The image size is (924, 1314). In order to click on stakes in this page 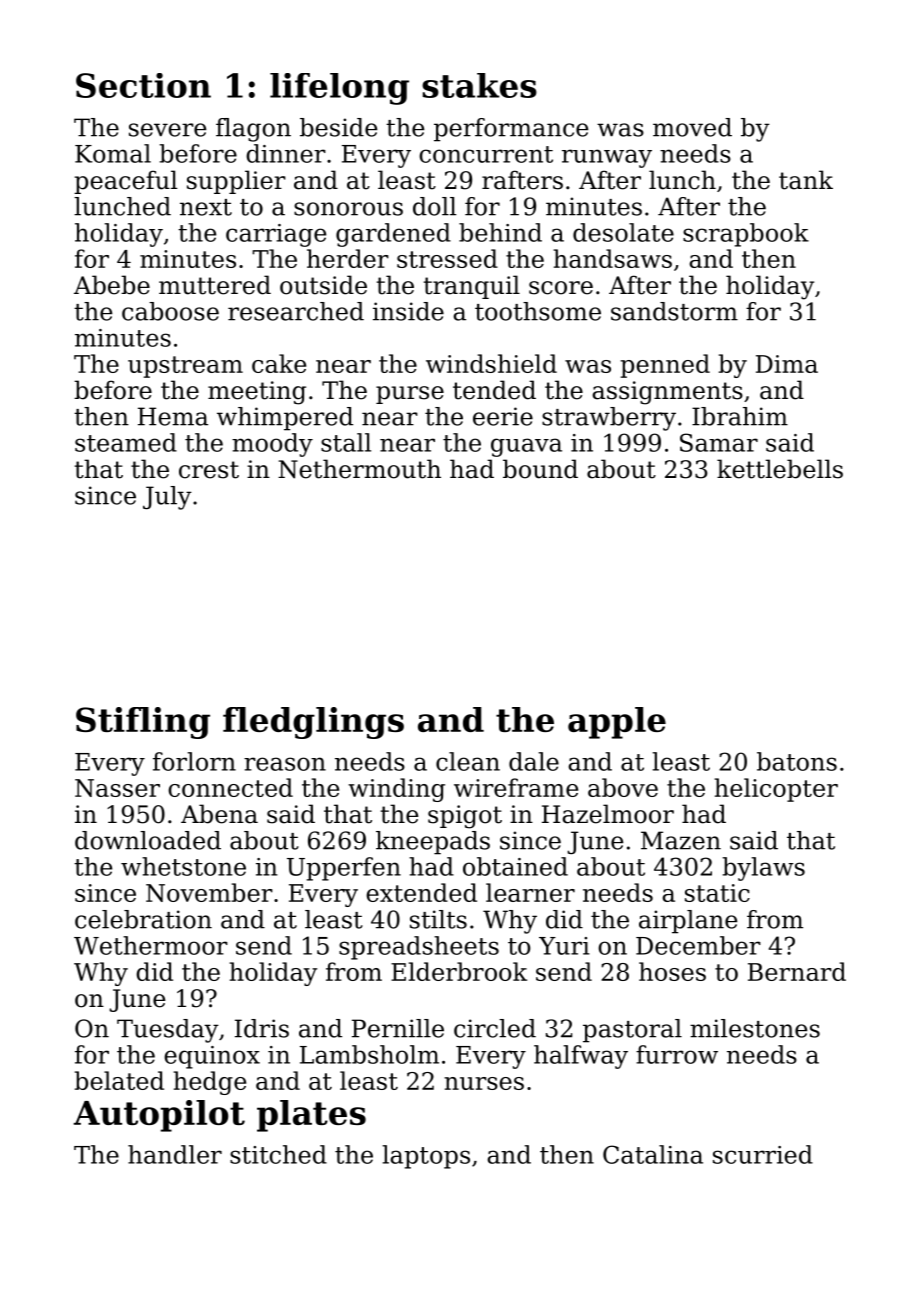, I will do `click(479, 85)`.
